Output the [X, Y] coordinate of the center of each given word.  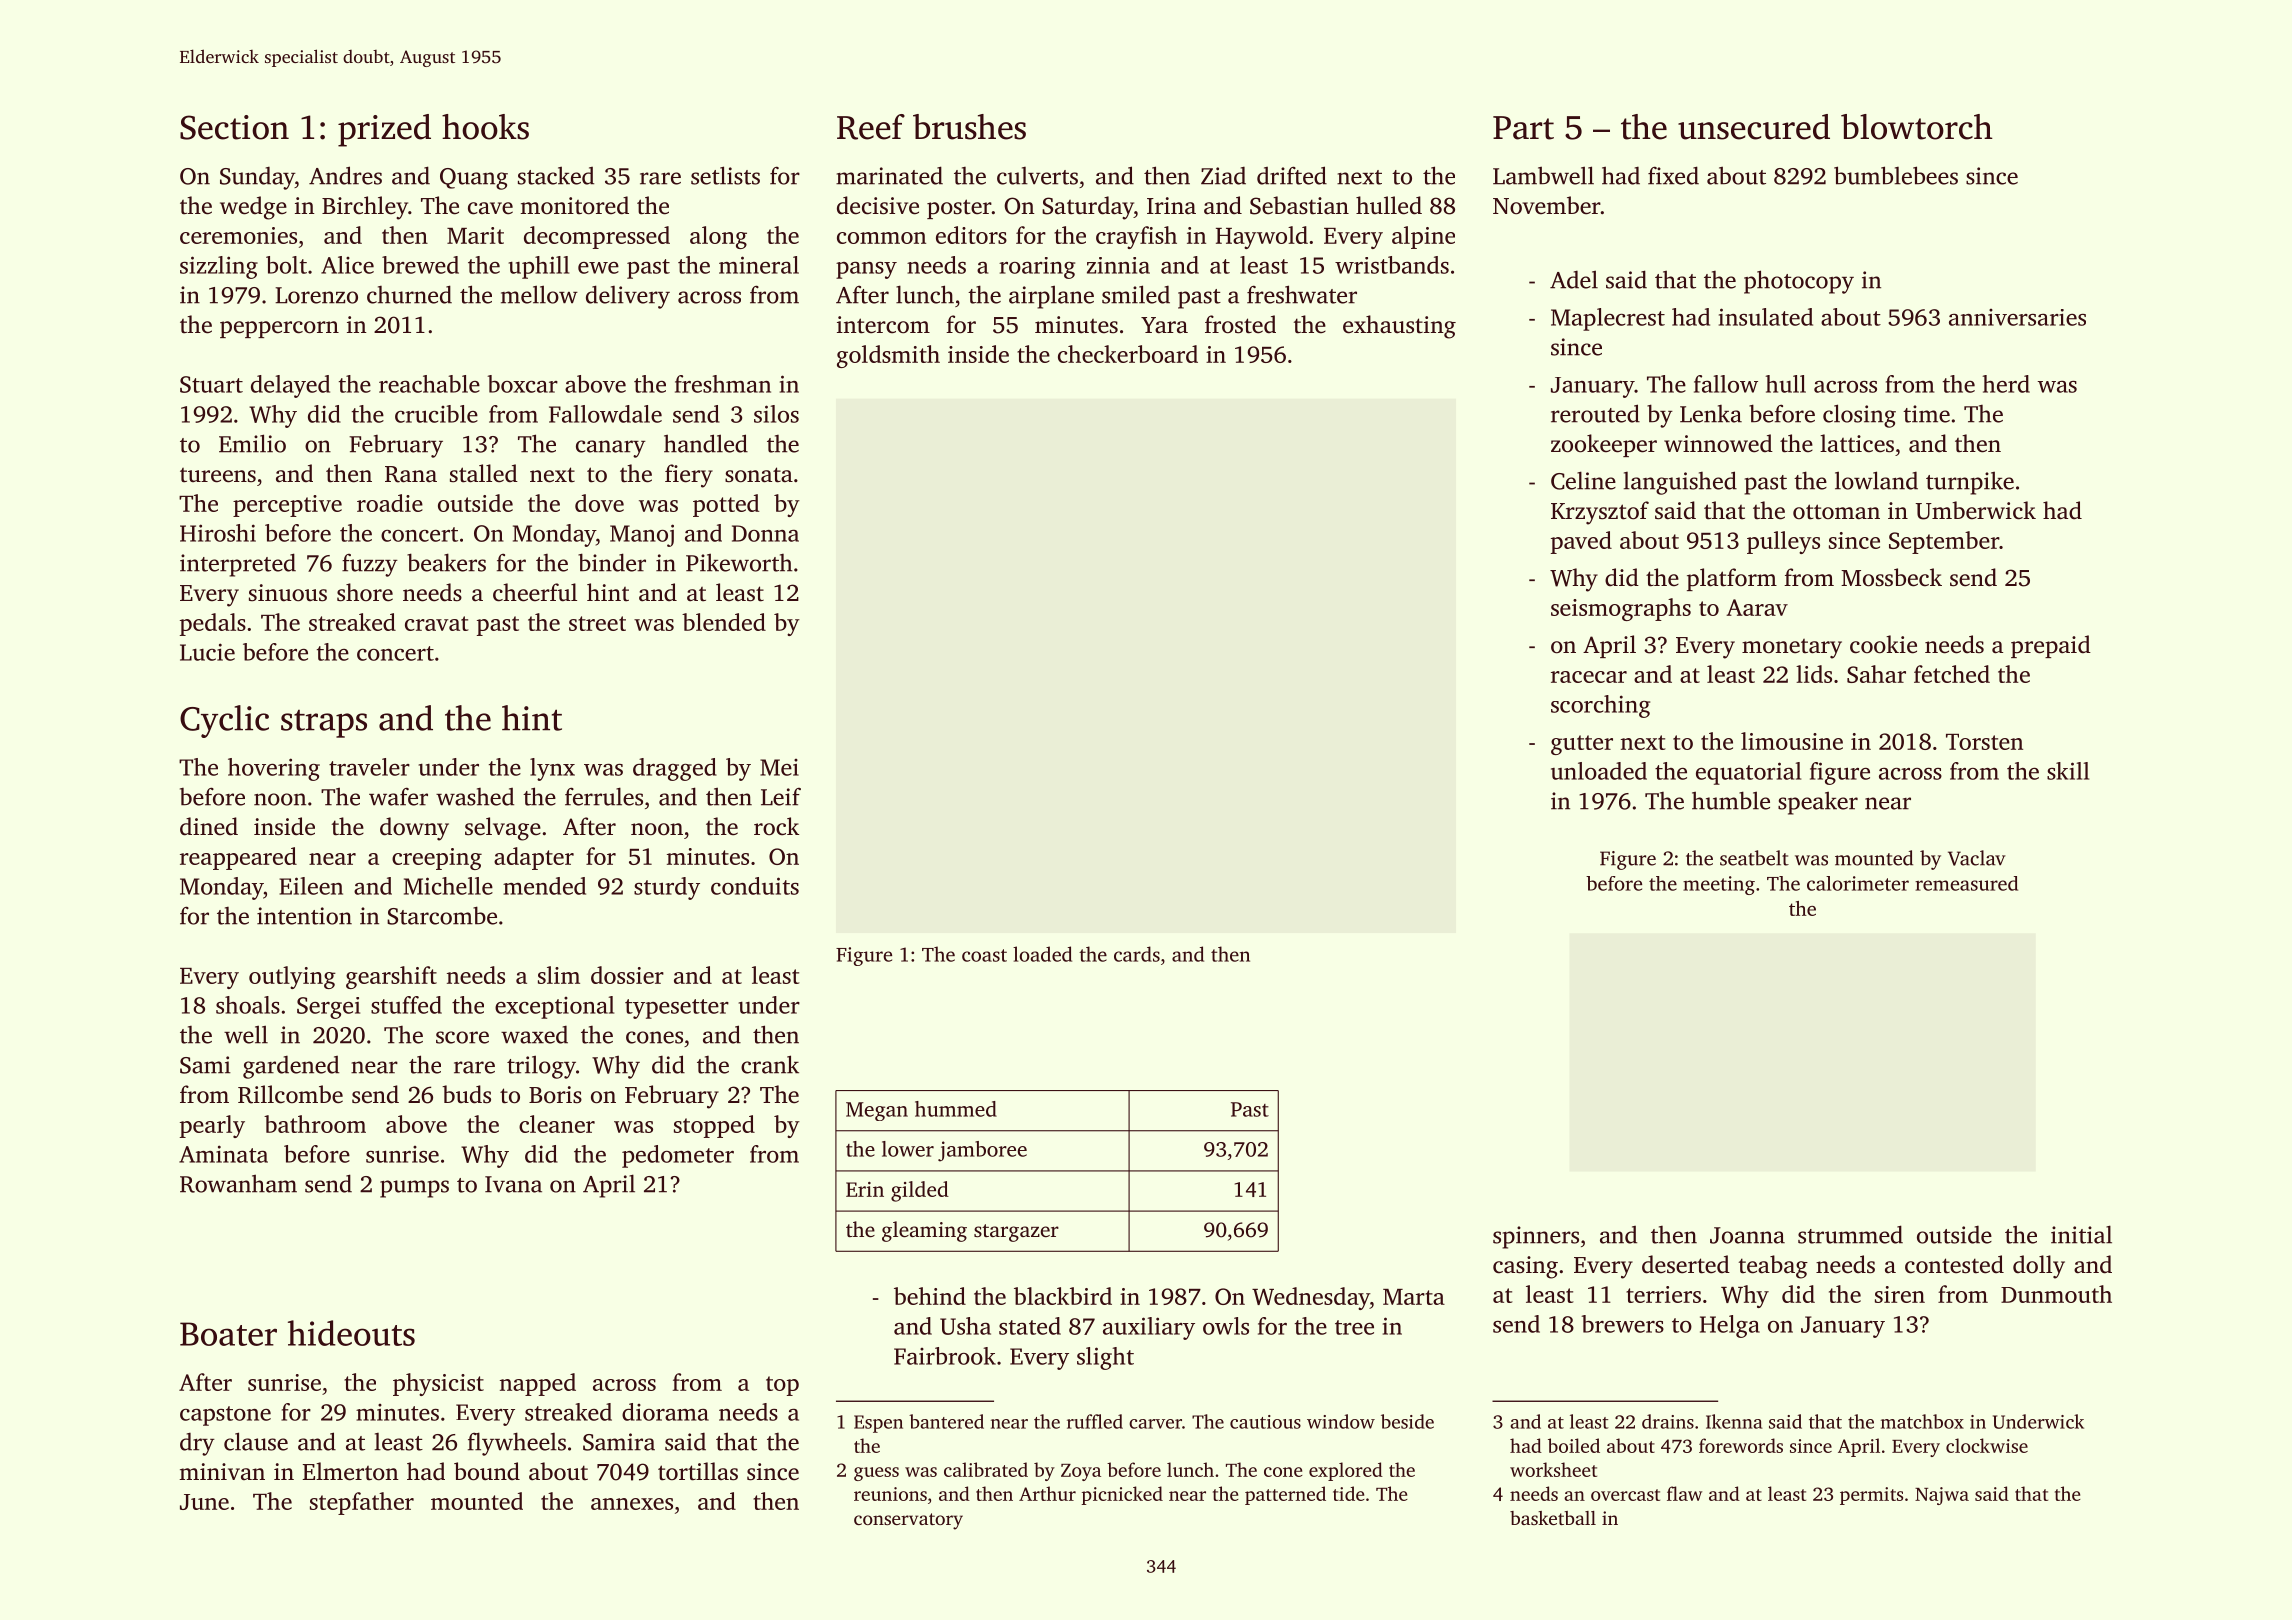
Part [1523, 128]
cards [1137, 954]
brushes [969, 127]
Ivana [513, 1184]
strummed [1850, 1234]
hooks [485, 127]
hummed [956, 1109]
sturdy [667, 888]
